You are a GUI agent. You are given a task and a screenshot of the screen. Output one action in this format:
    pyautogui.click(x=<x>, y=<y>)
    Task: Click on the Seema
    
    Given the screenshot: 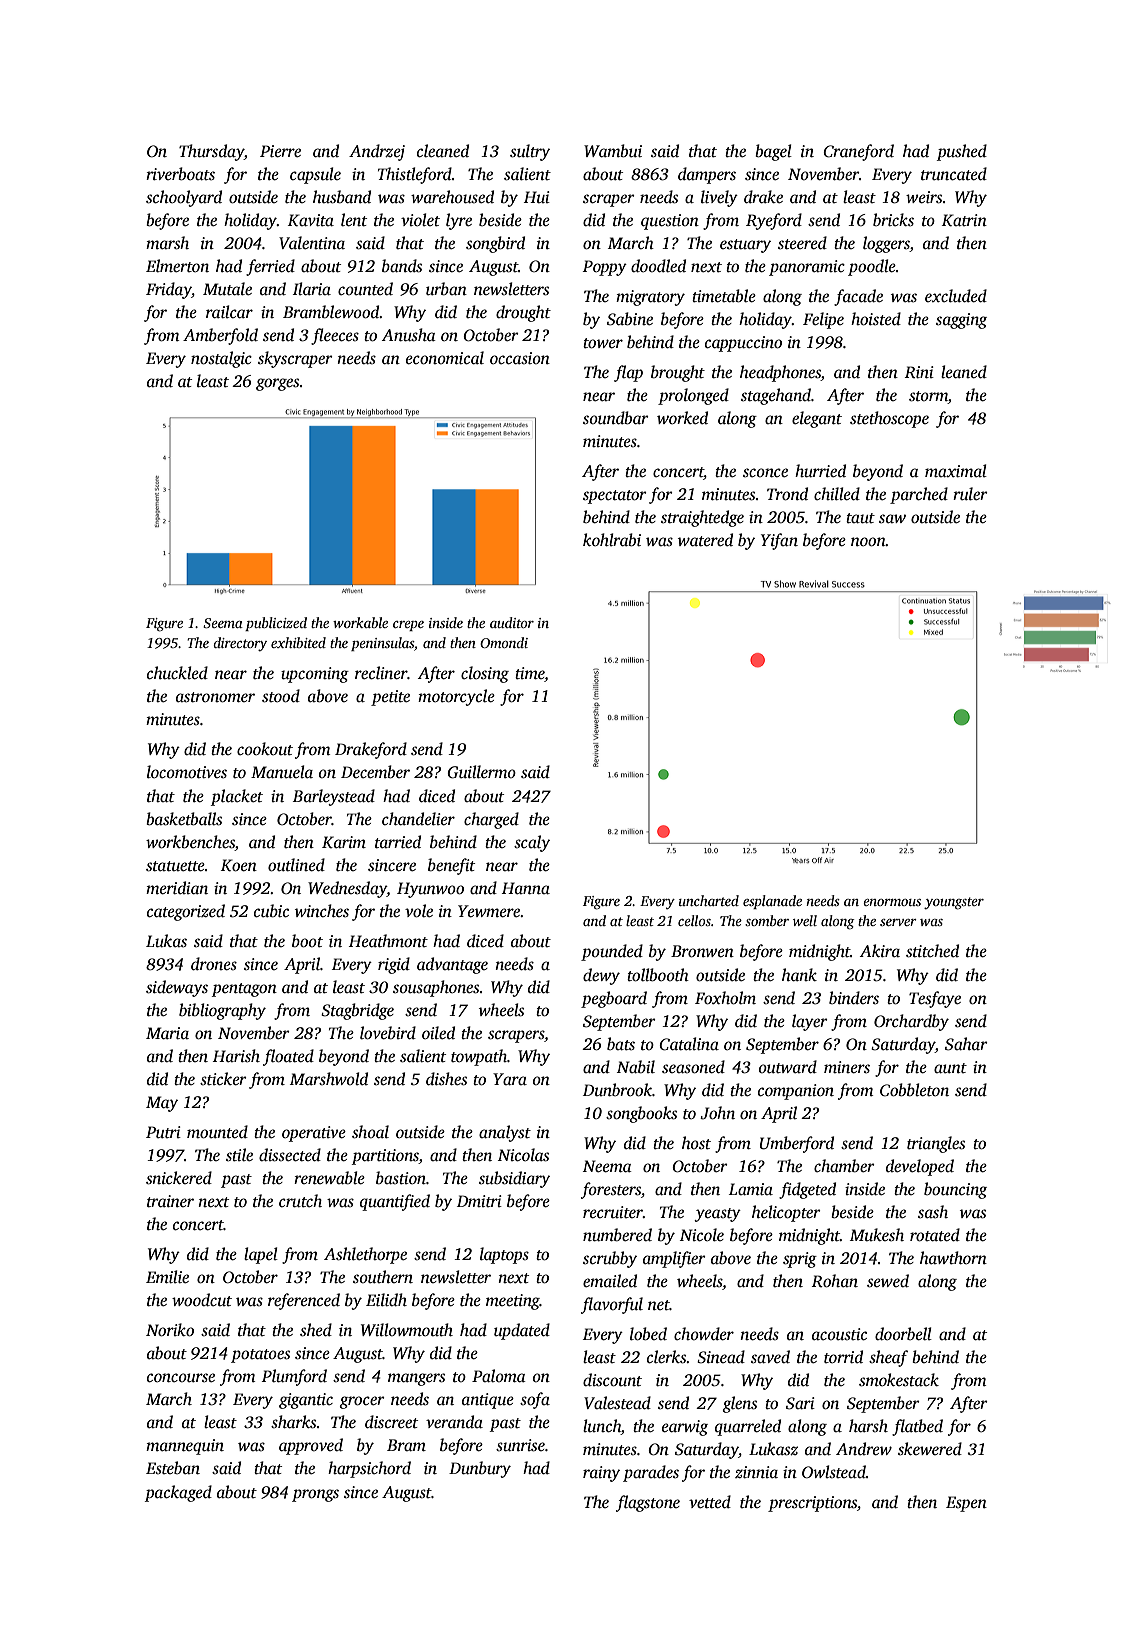 What is the action you would take?
    pyautogui.click(x=223, y=623)
